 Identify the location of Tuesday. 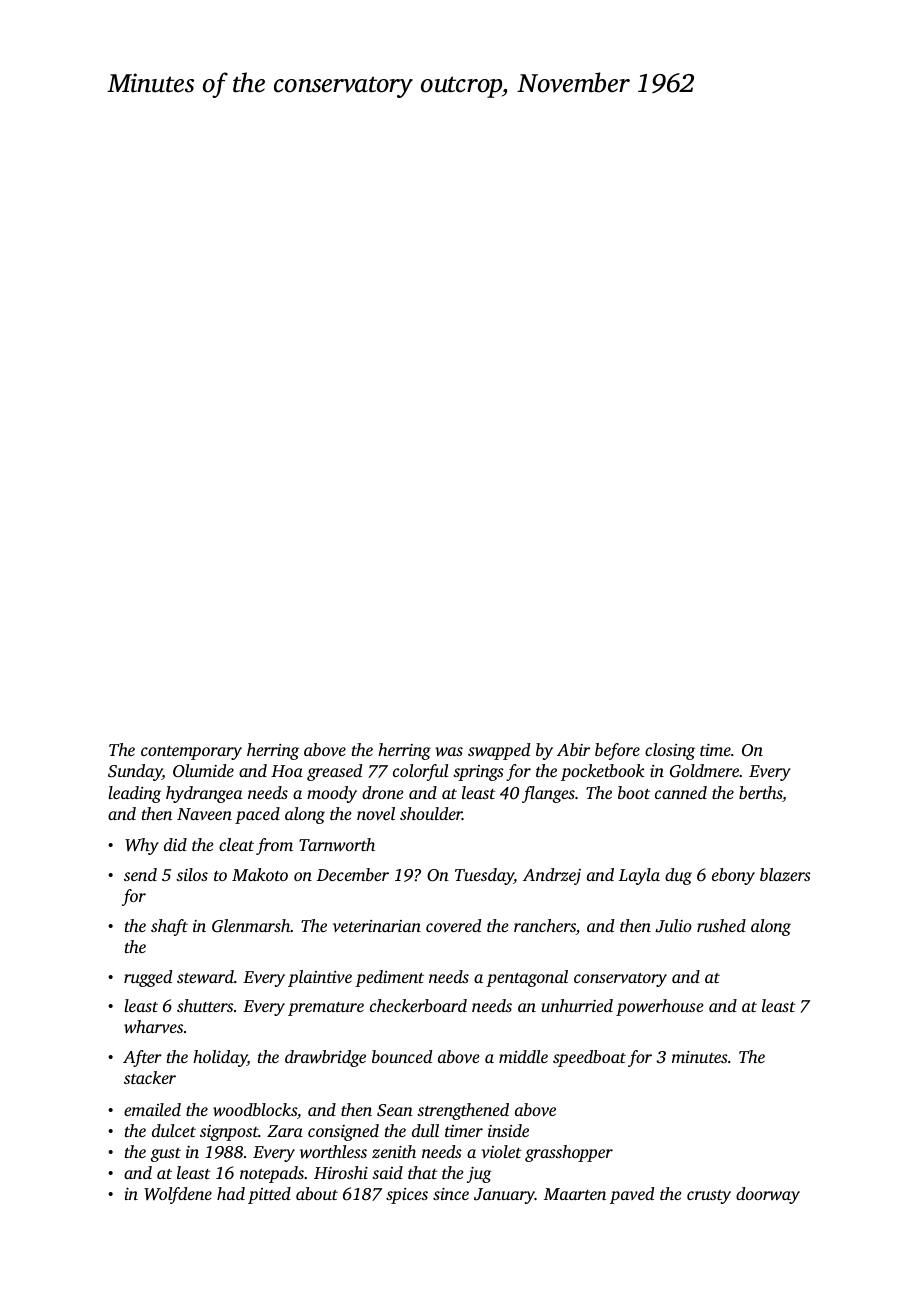
(484, 876).
